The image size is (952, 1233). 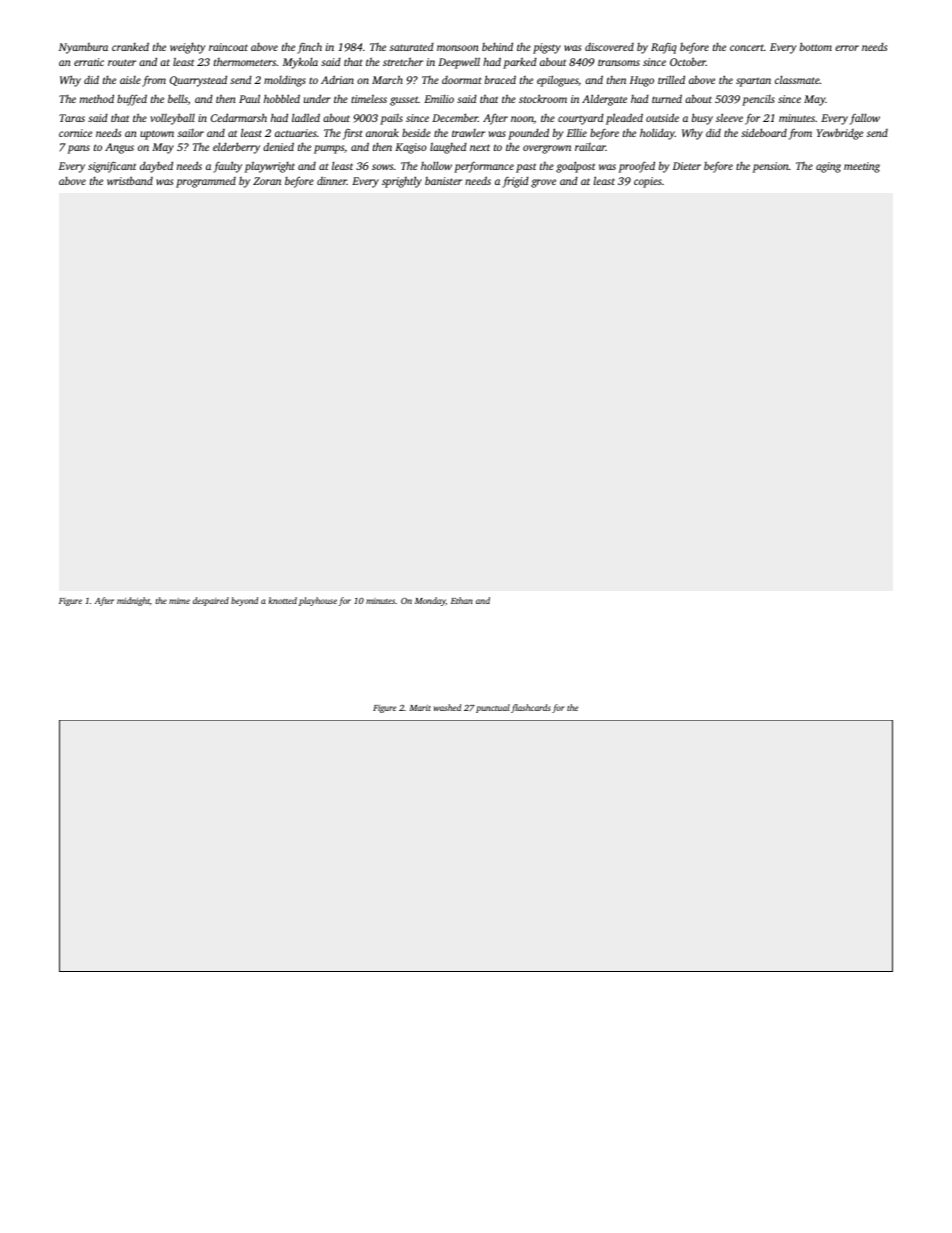 What do you see at coordinates (758, 100) in the screenshot?
I see `pencils` at bounding box center [758, 100].
